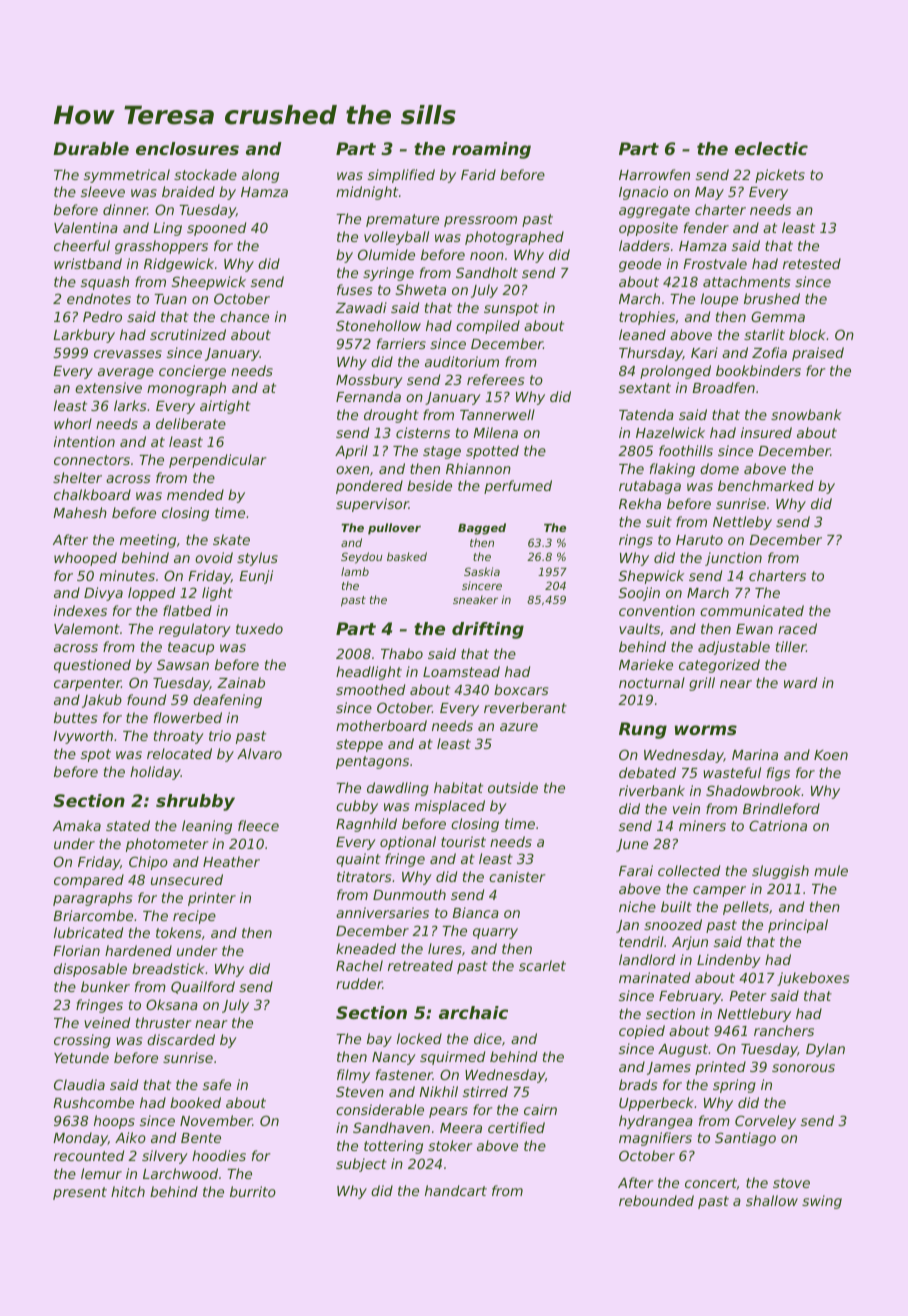 Image resolution: width=908 pixels, height=1316 pixels. What do you see at coordinates (381, 725) in the image?
I see `motherboard` at bounding box center [381, 725].
